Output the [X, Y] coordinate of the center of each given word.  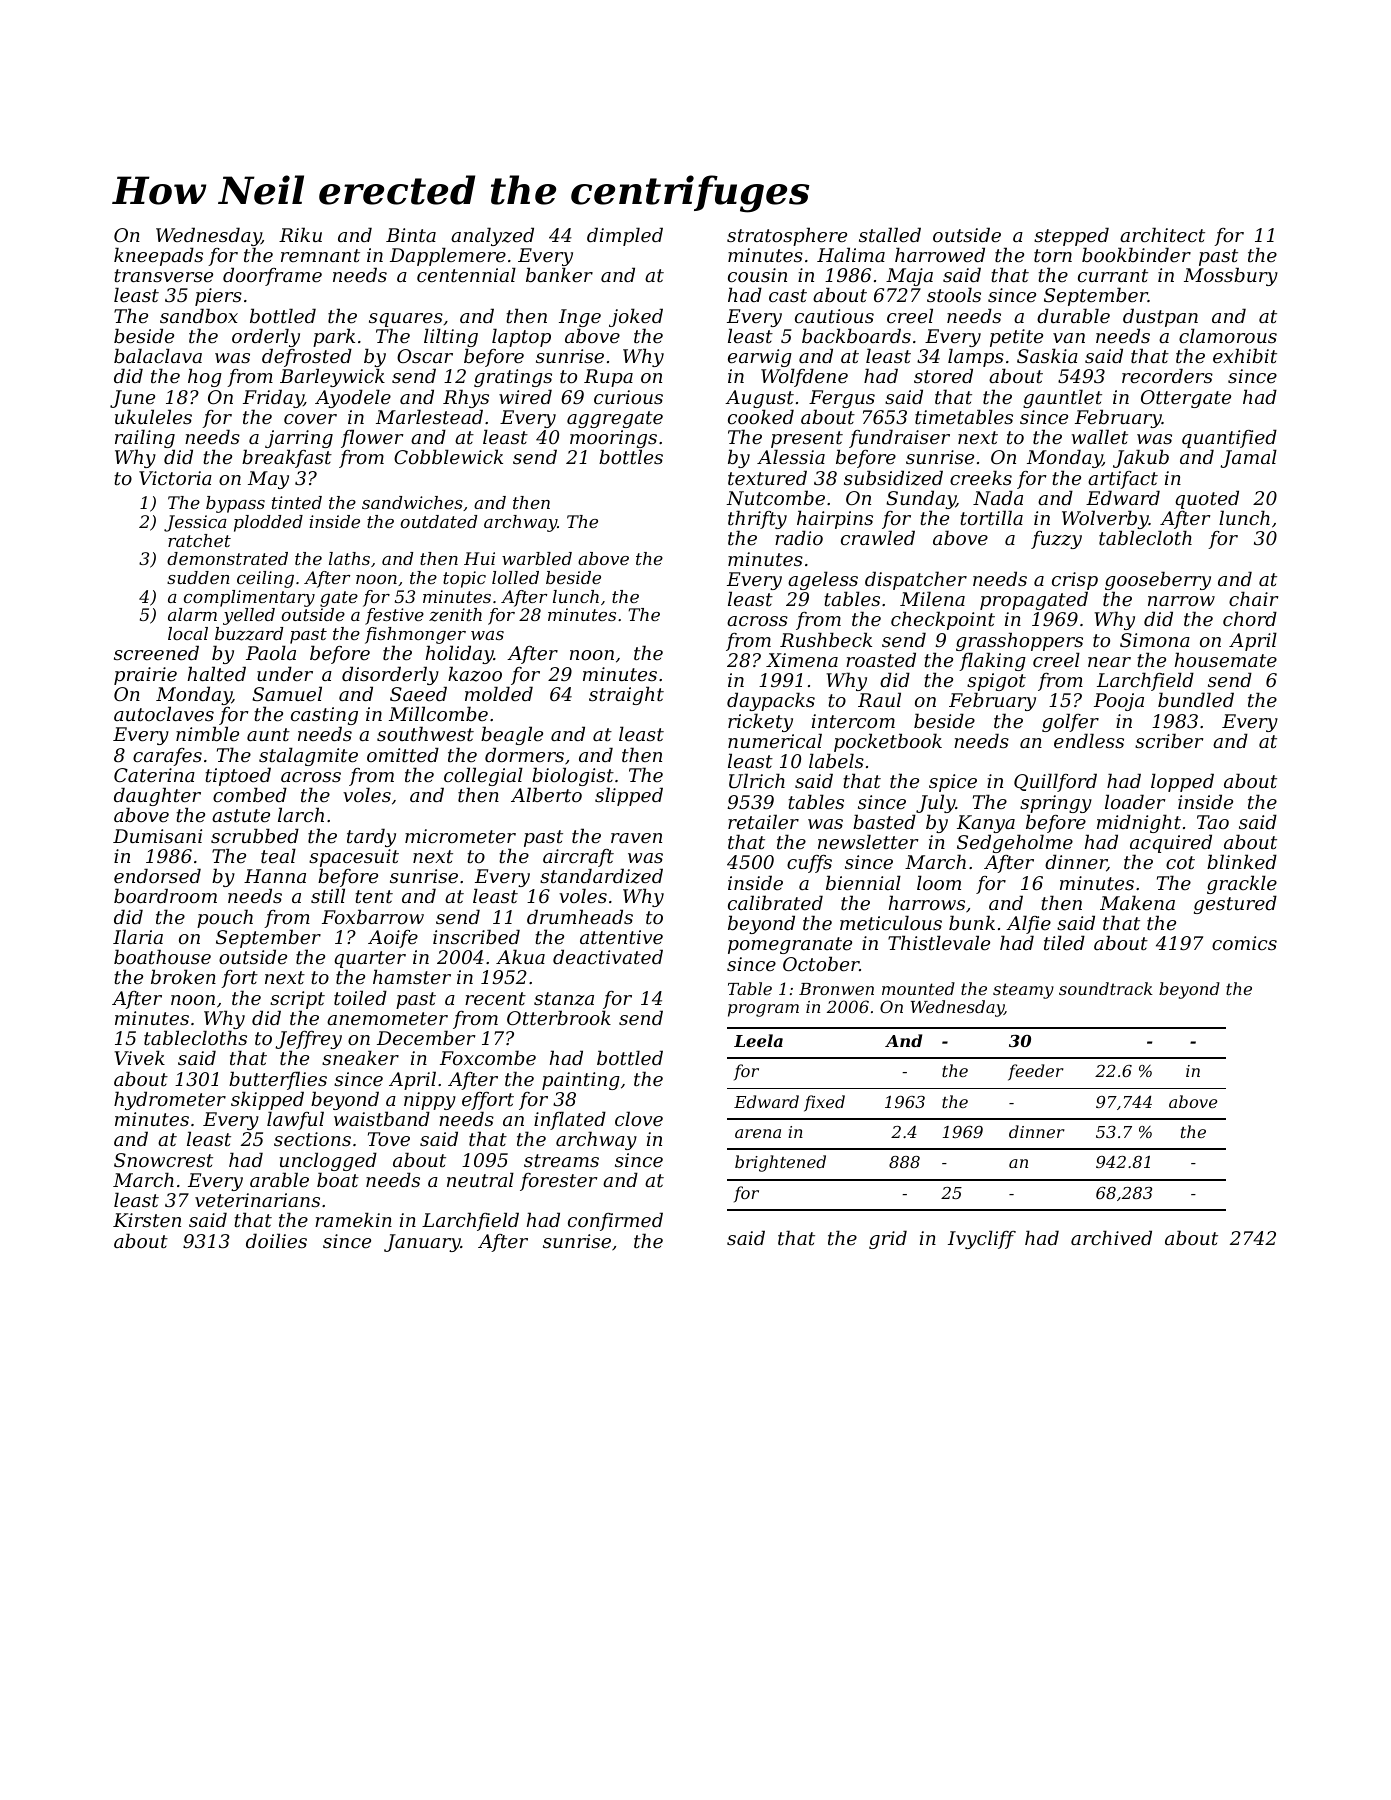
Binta [411, 235]
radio [799, 538]
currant [1113, 275]
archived [1111, 1237]
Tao [1213, 822]
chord [1250, 618]
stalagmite [308, 756]
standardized [601, 876]
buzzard [249, 634]
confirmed [615, 1221]
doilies [276, 1240]
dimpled [625, 236]
